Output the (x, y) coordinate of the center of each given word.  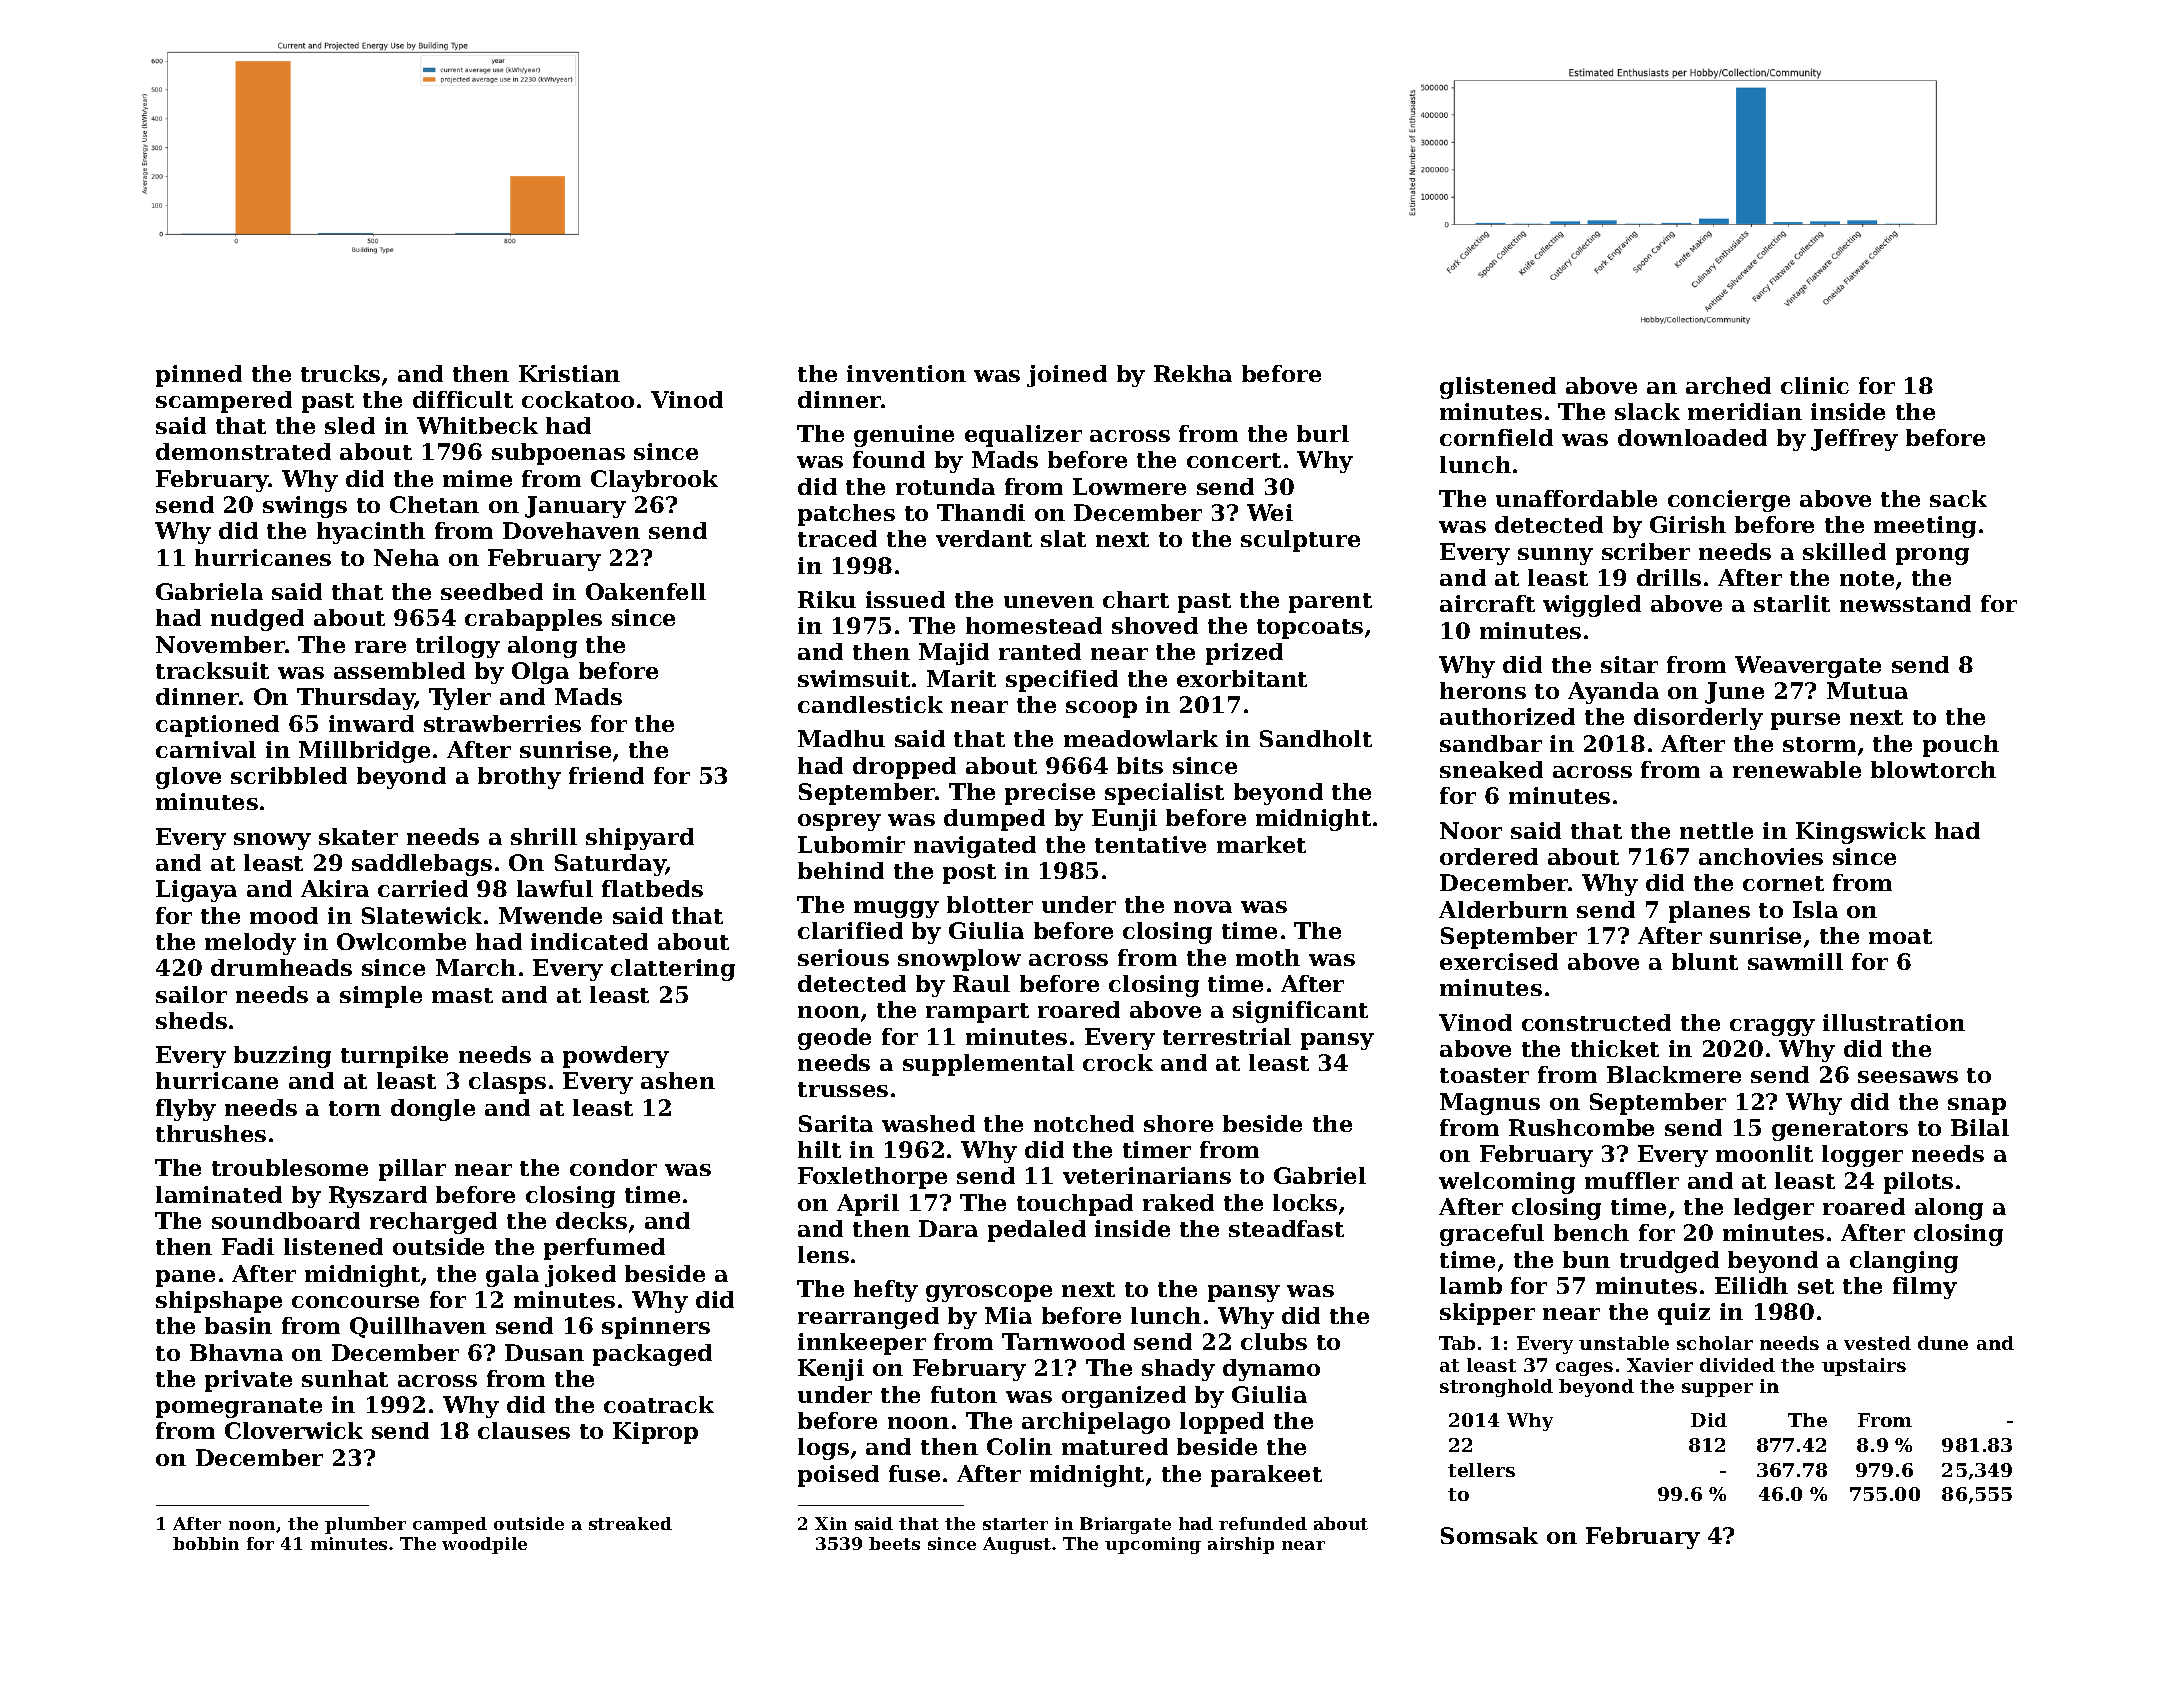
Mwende (550, 915)
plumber (365, 1525)
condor (613, 1167)
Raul (981, 983)
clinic (1815, 385)
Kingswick (1861, 833)
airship (1241, 1545)
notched (1084, 1123)
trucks (340, 373)
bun (1586, 1259)
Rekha (1193, 373)
